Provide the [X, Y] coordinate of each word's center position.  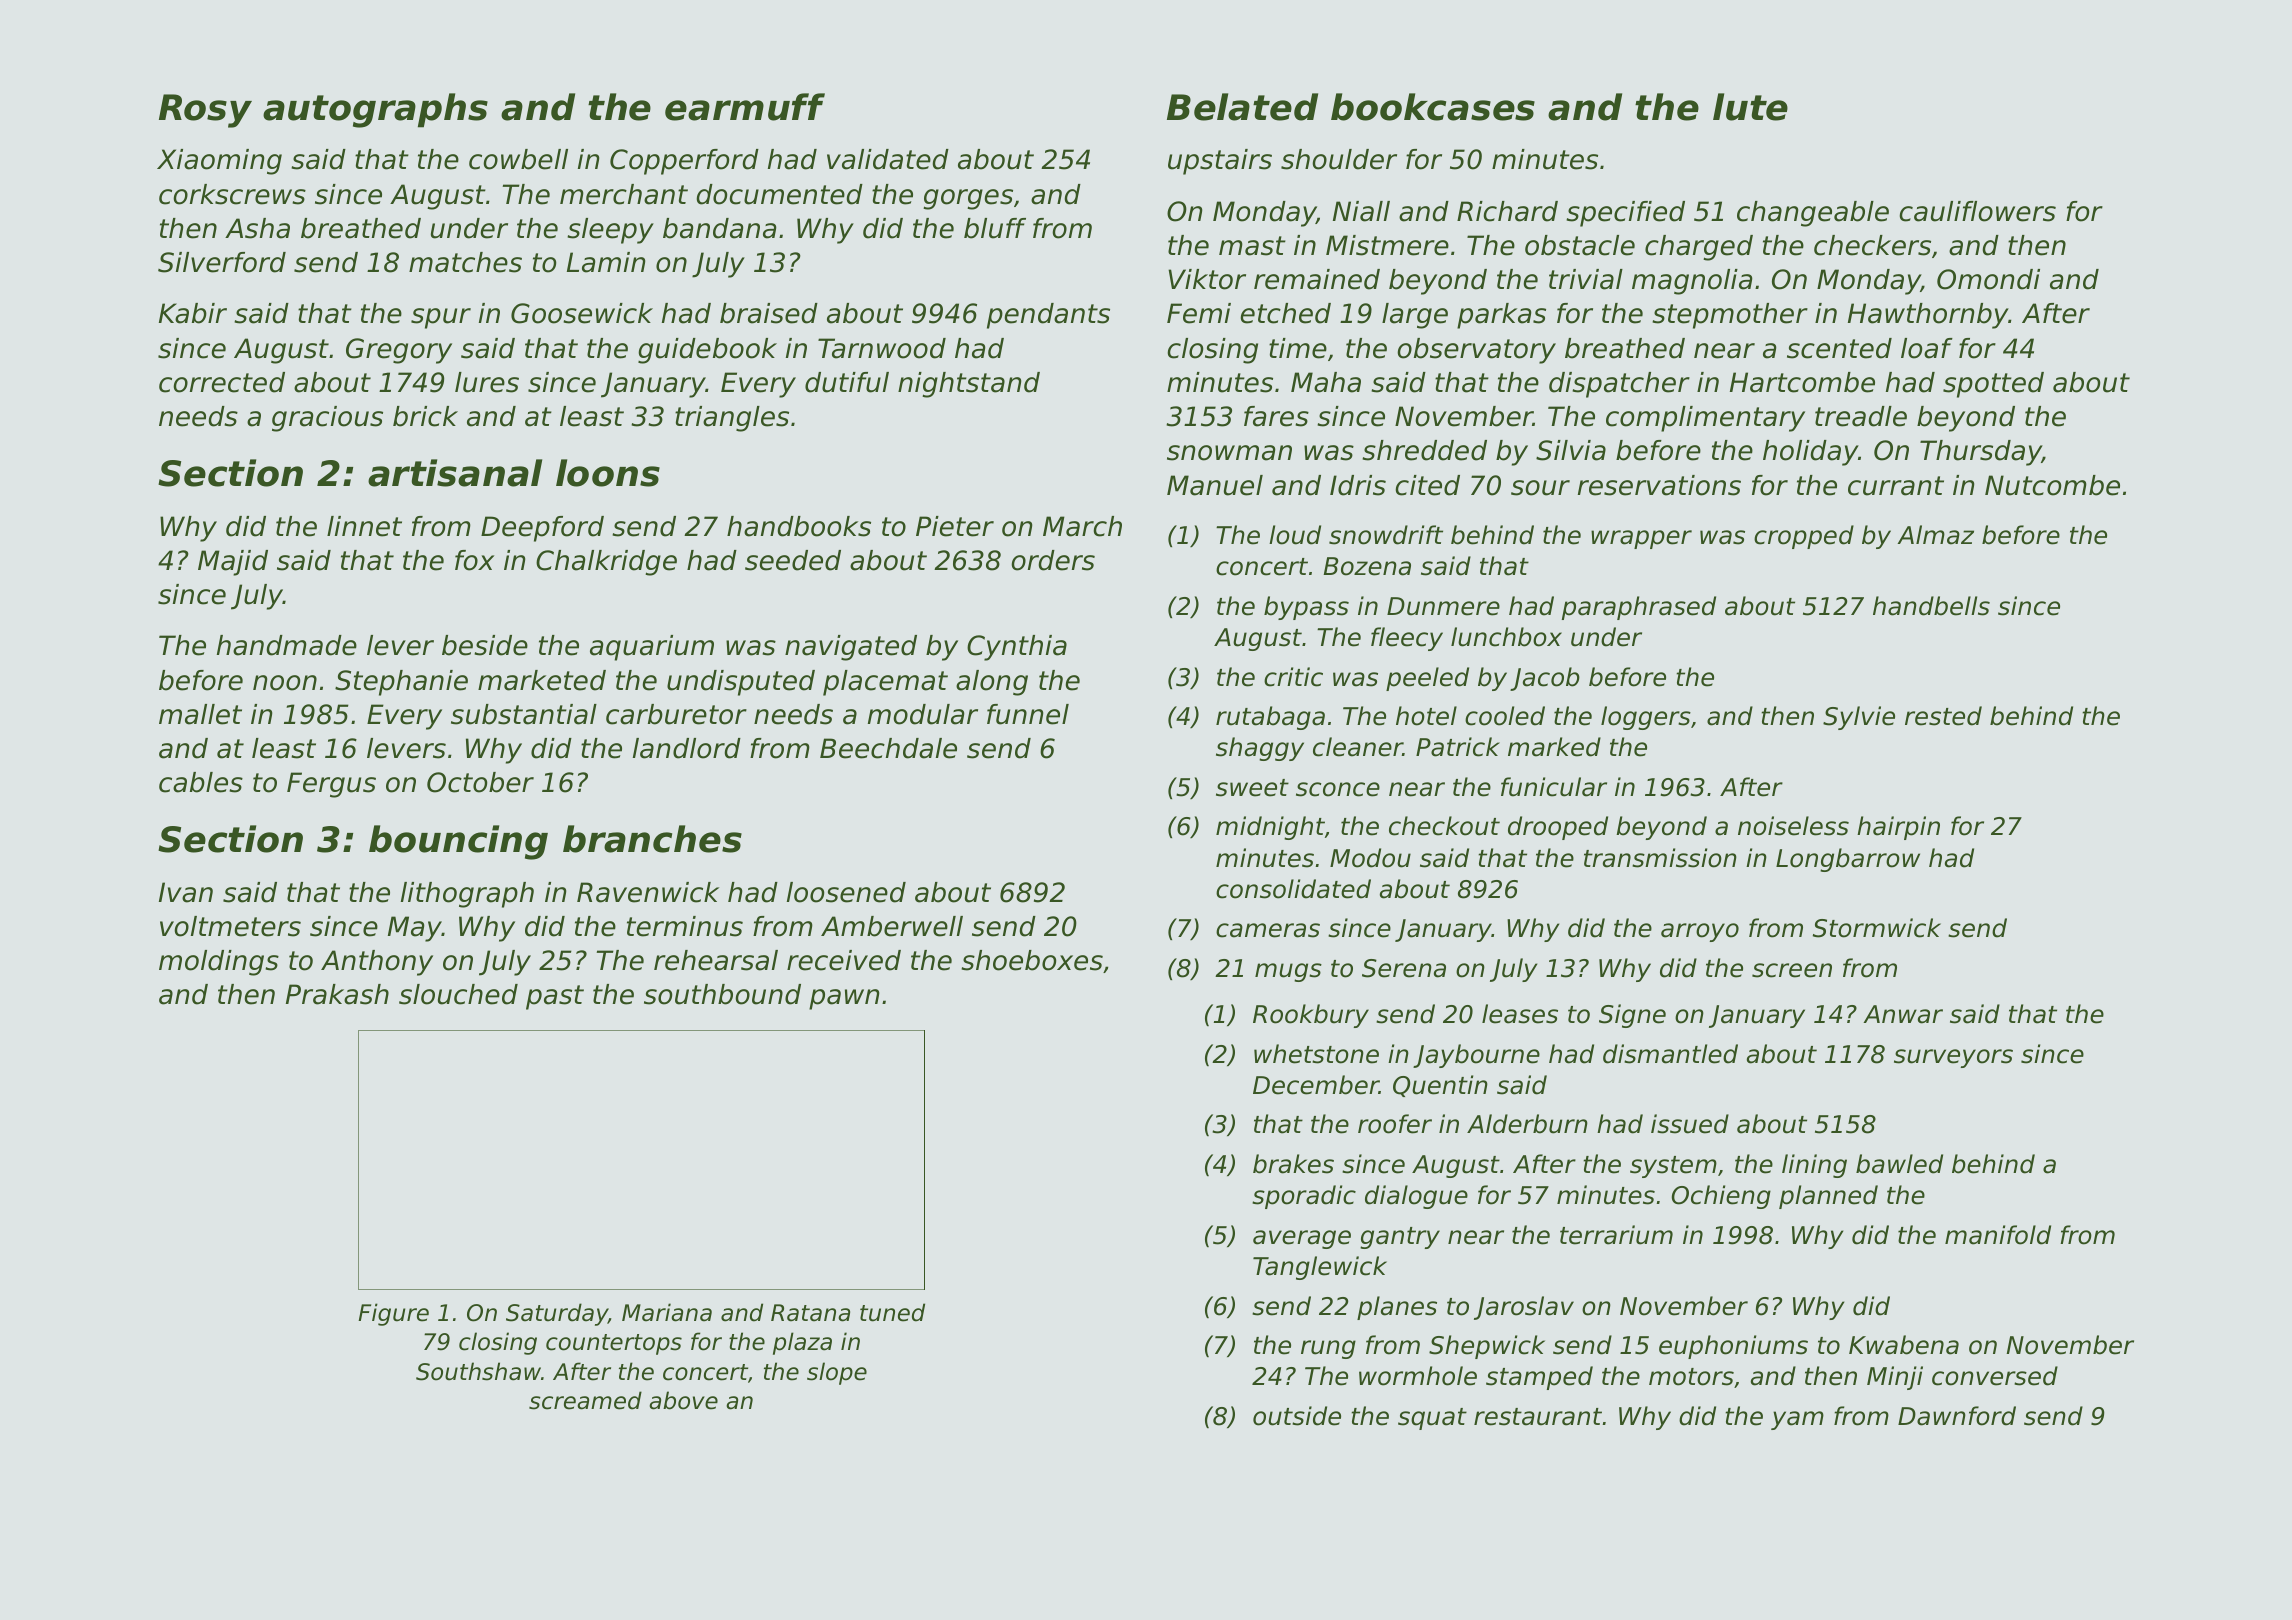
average [1302, 1239]
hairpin [1898, 828]
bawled [1899, 1164]
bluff [995, 228]
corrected [222, 382]
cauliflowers [1977, 211]
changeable [1813, 214]
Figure [393, 1314]
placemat [885, 683]
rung [1328, 1349]
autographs [375, 110]
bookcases [1433, 107]
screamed [585, 1400]
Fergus [331, 785]
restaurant [1538, 1417]
